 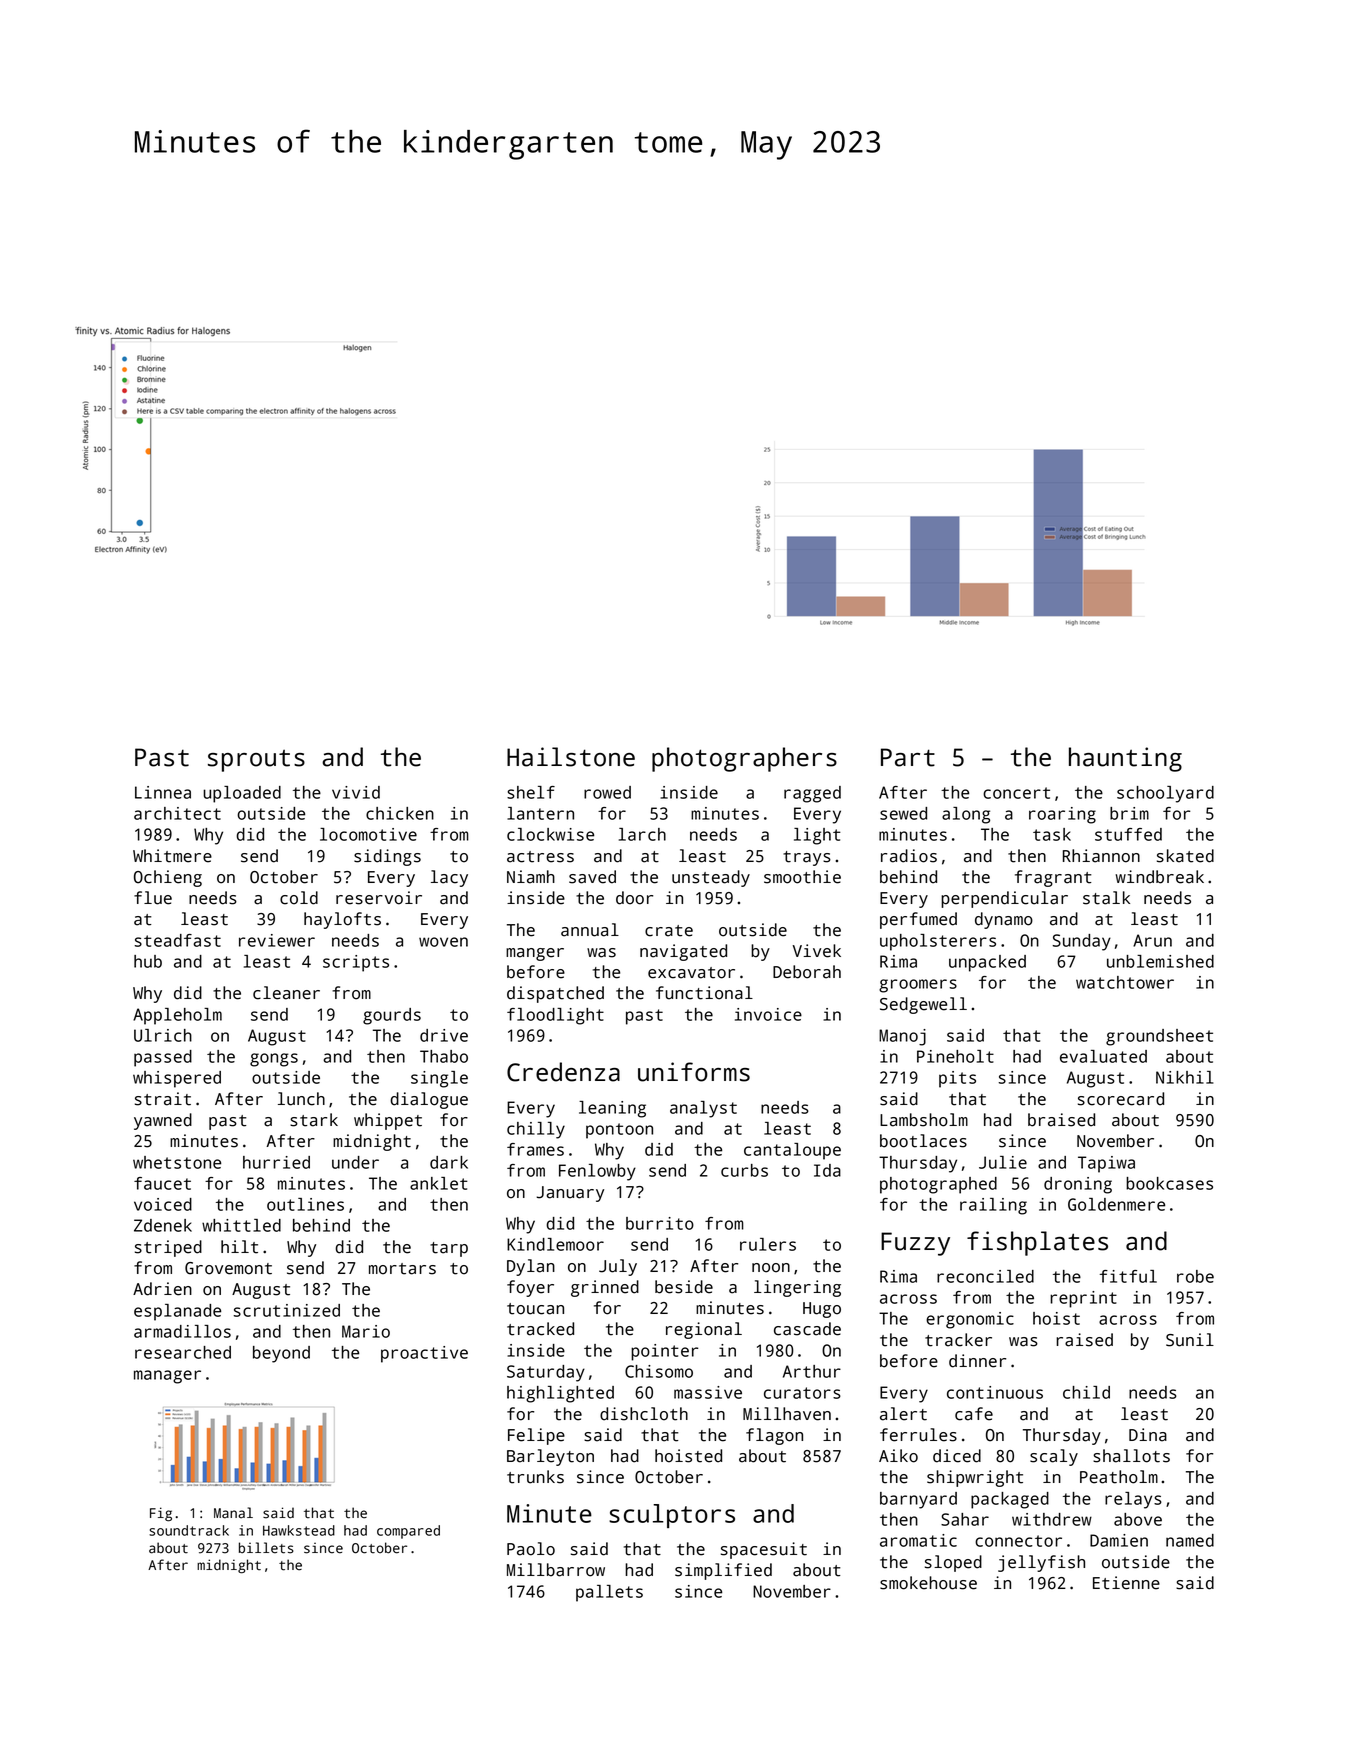 I want to click on haunting, so click(x=1125, y=759).
